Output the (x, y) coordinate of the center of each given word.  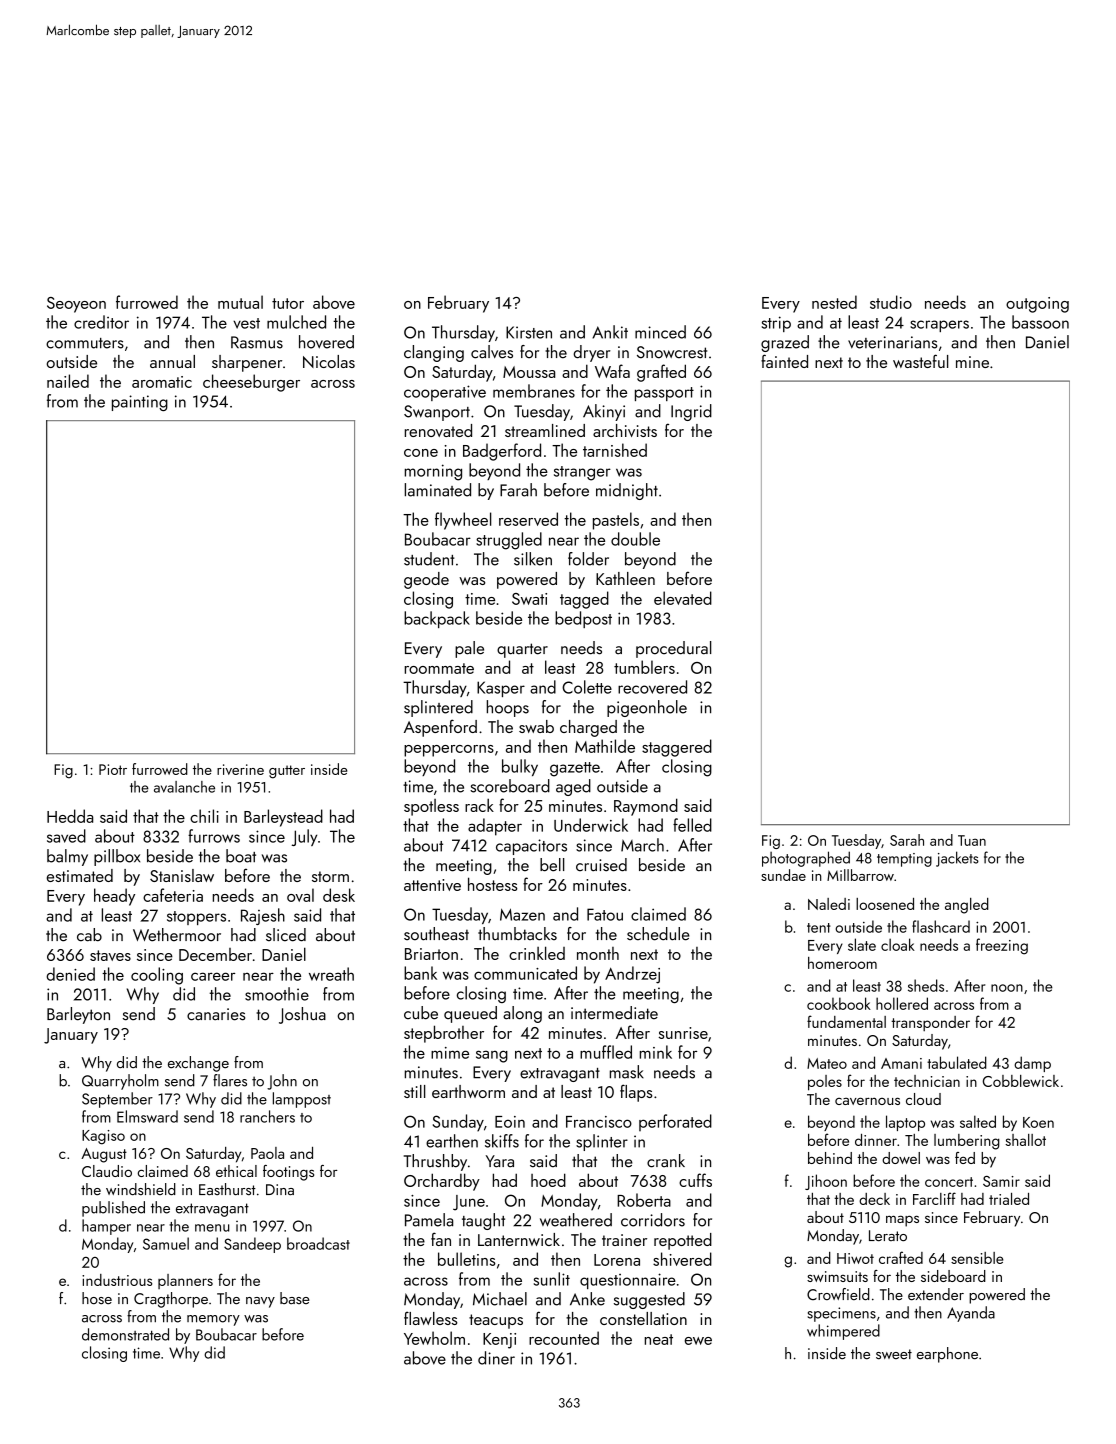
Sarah (907, 840)
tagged (584, 600)
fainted (784, 361)
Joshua (302, 1015)
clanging (434, 353)
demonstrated (125, 1334)
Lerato (888, 1236)
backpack (437, 619)
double (635, 539)
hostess (493, 884)
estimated (80, 875)
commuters (85, 343)
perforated (675, 1122)
